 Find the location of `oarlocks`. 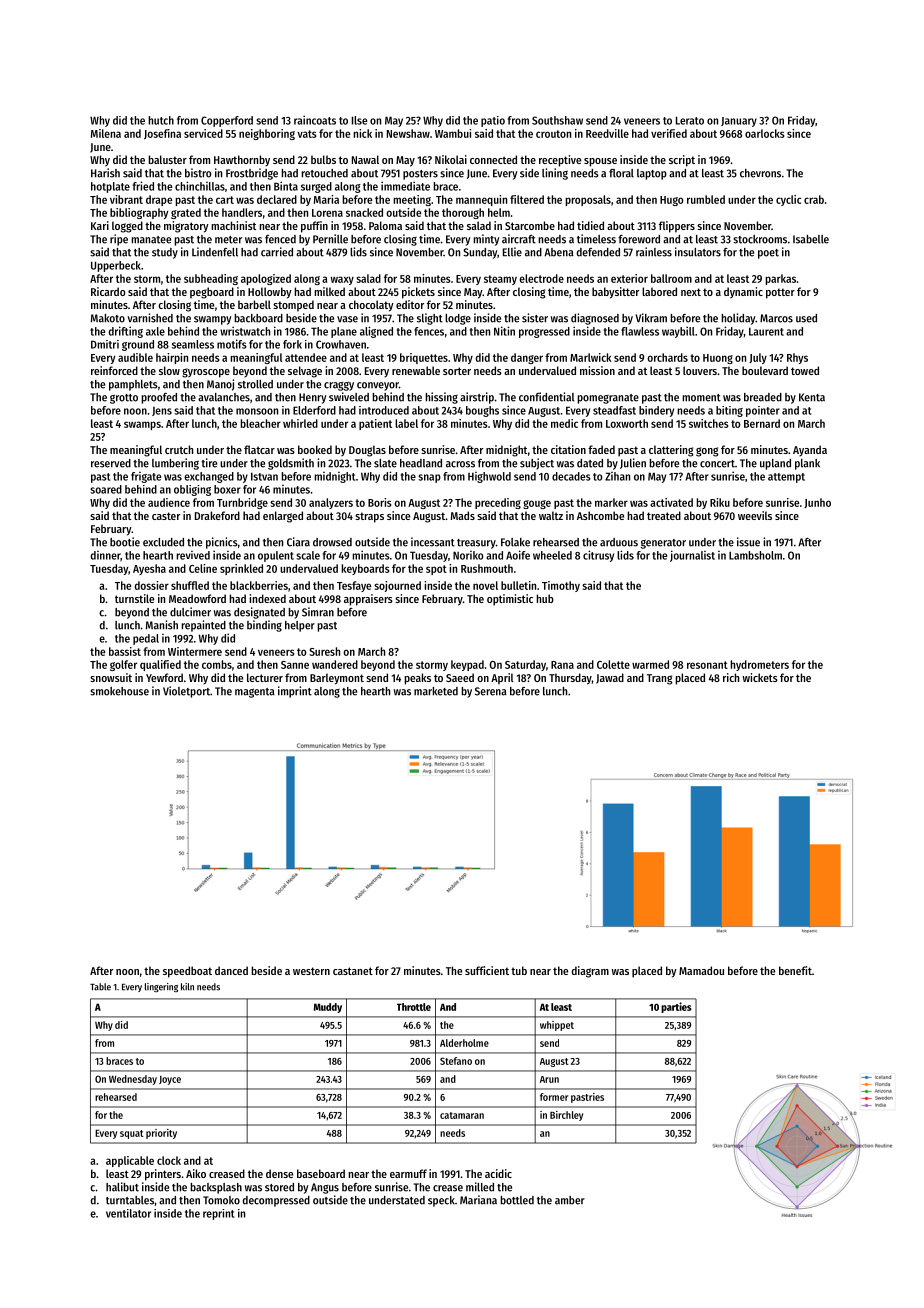

oarlocks is located at coordinates (765, 133).
